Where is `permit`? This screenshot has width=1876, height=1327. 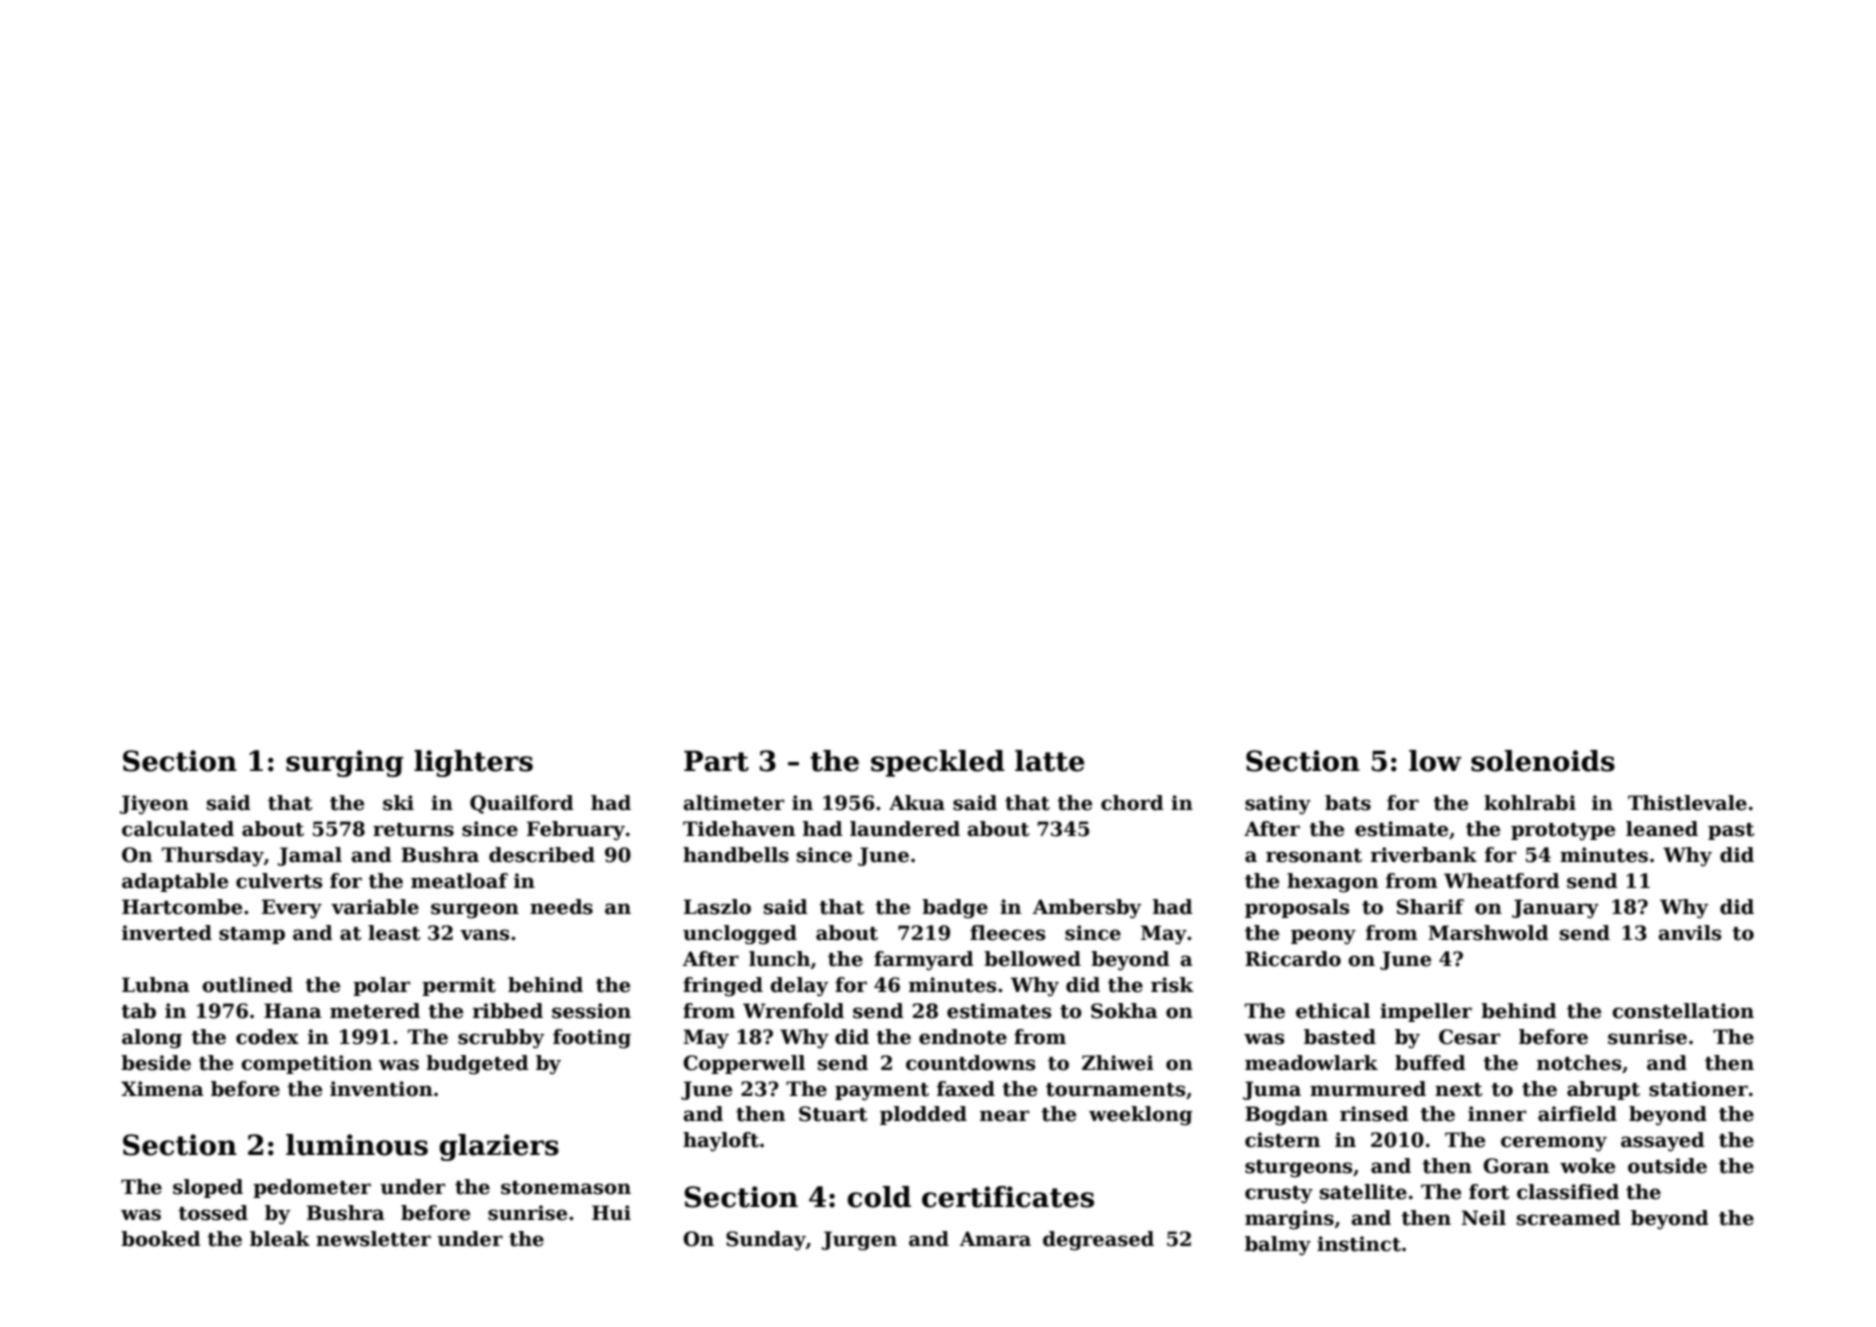 permit is located at coordinates (459, 986).
